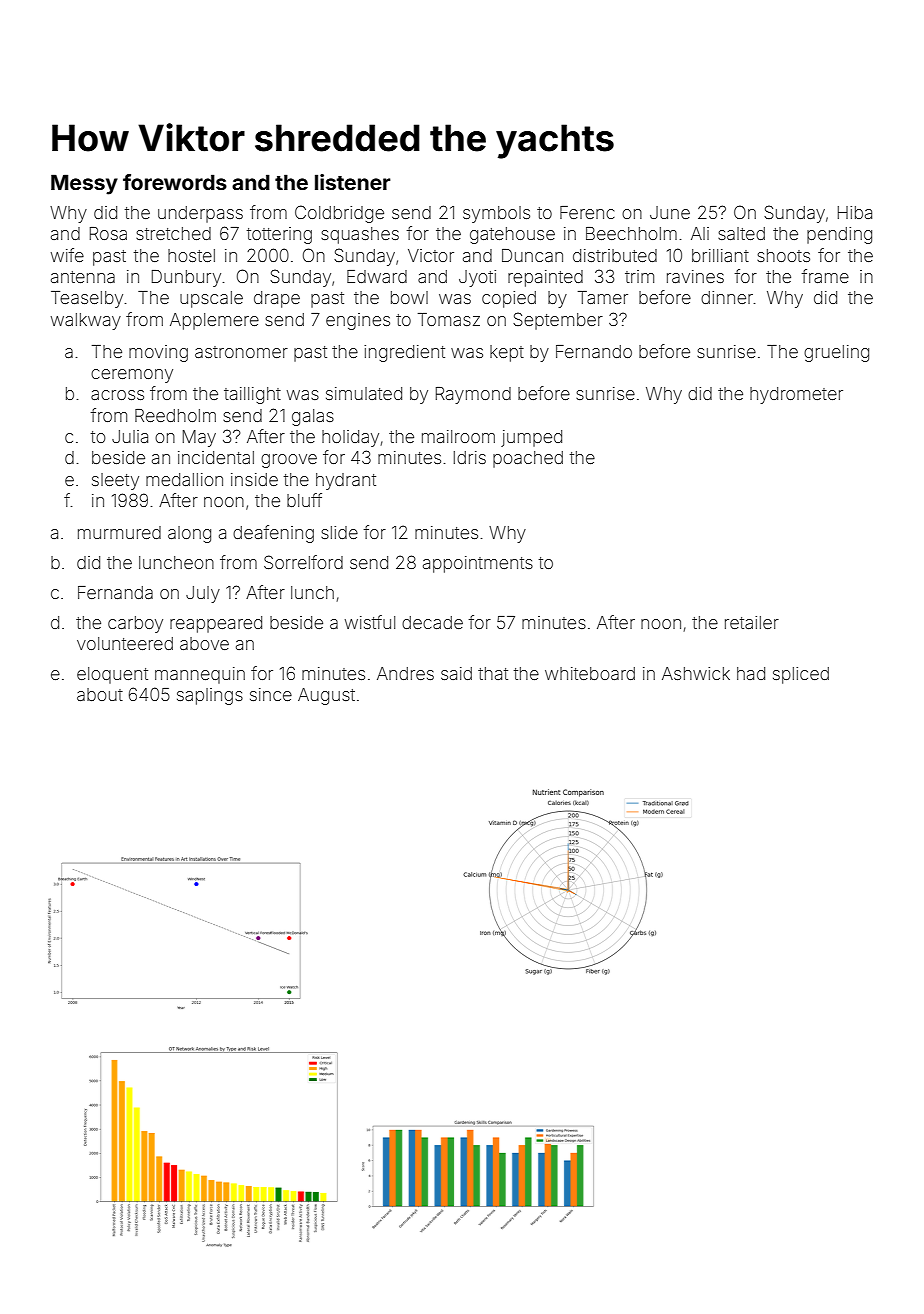 The image size is (924, 1314). What do you see at coordinates (587, 212) in the screenshot?
I see `Ferenc` at bounding box center [587, 212].
